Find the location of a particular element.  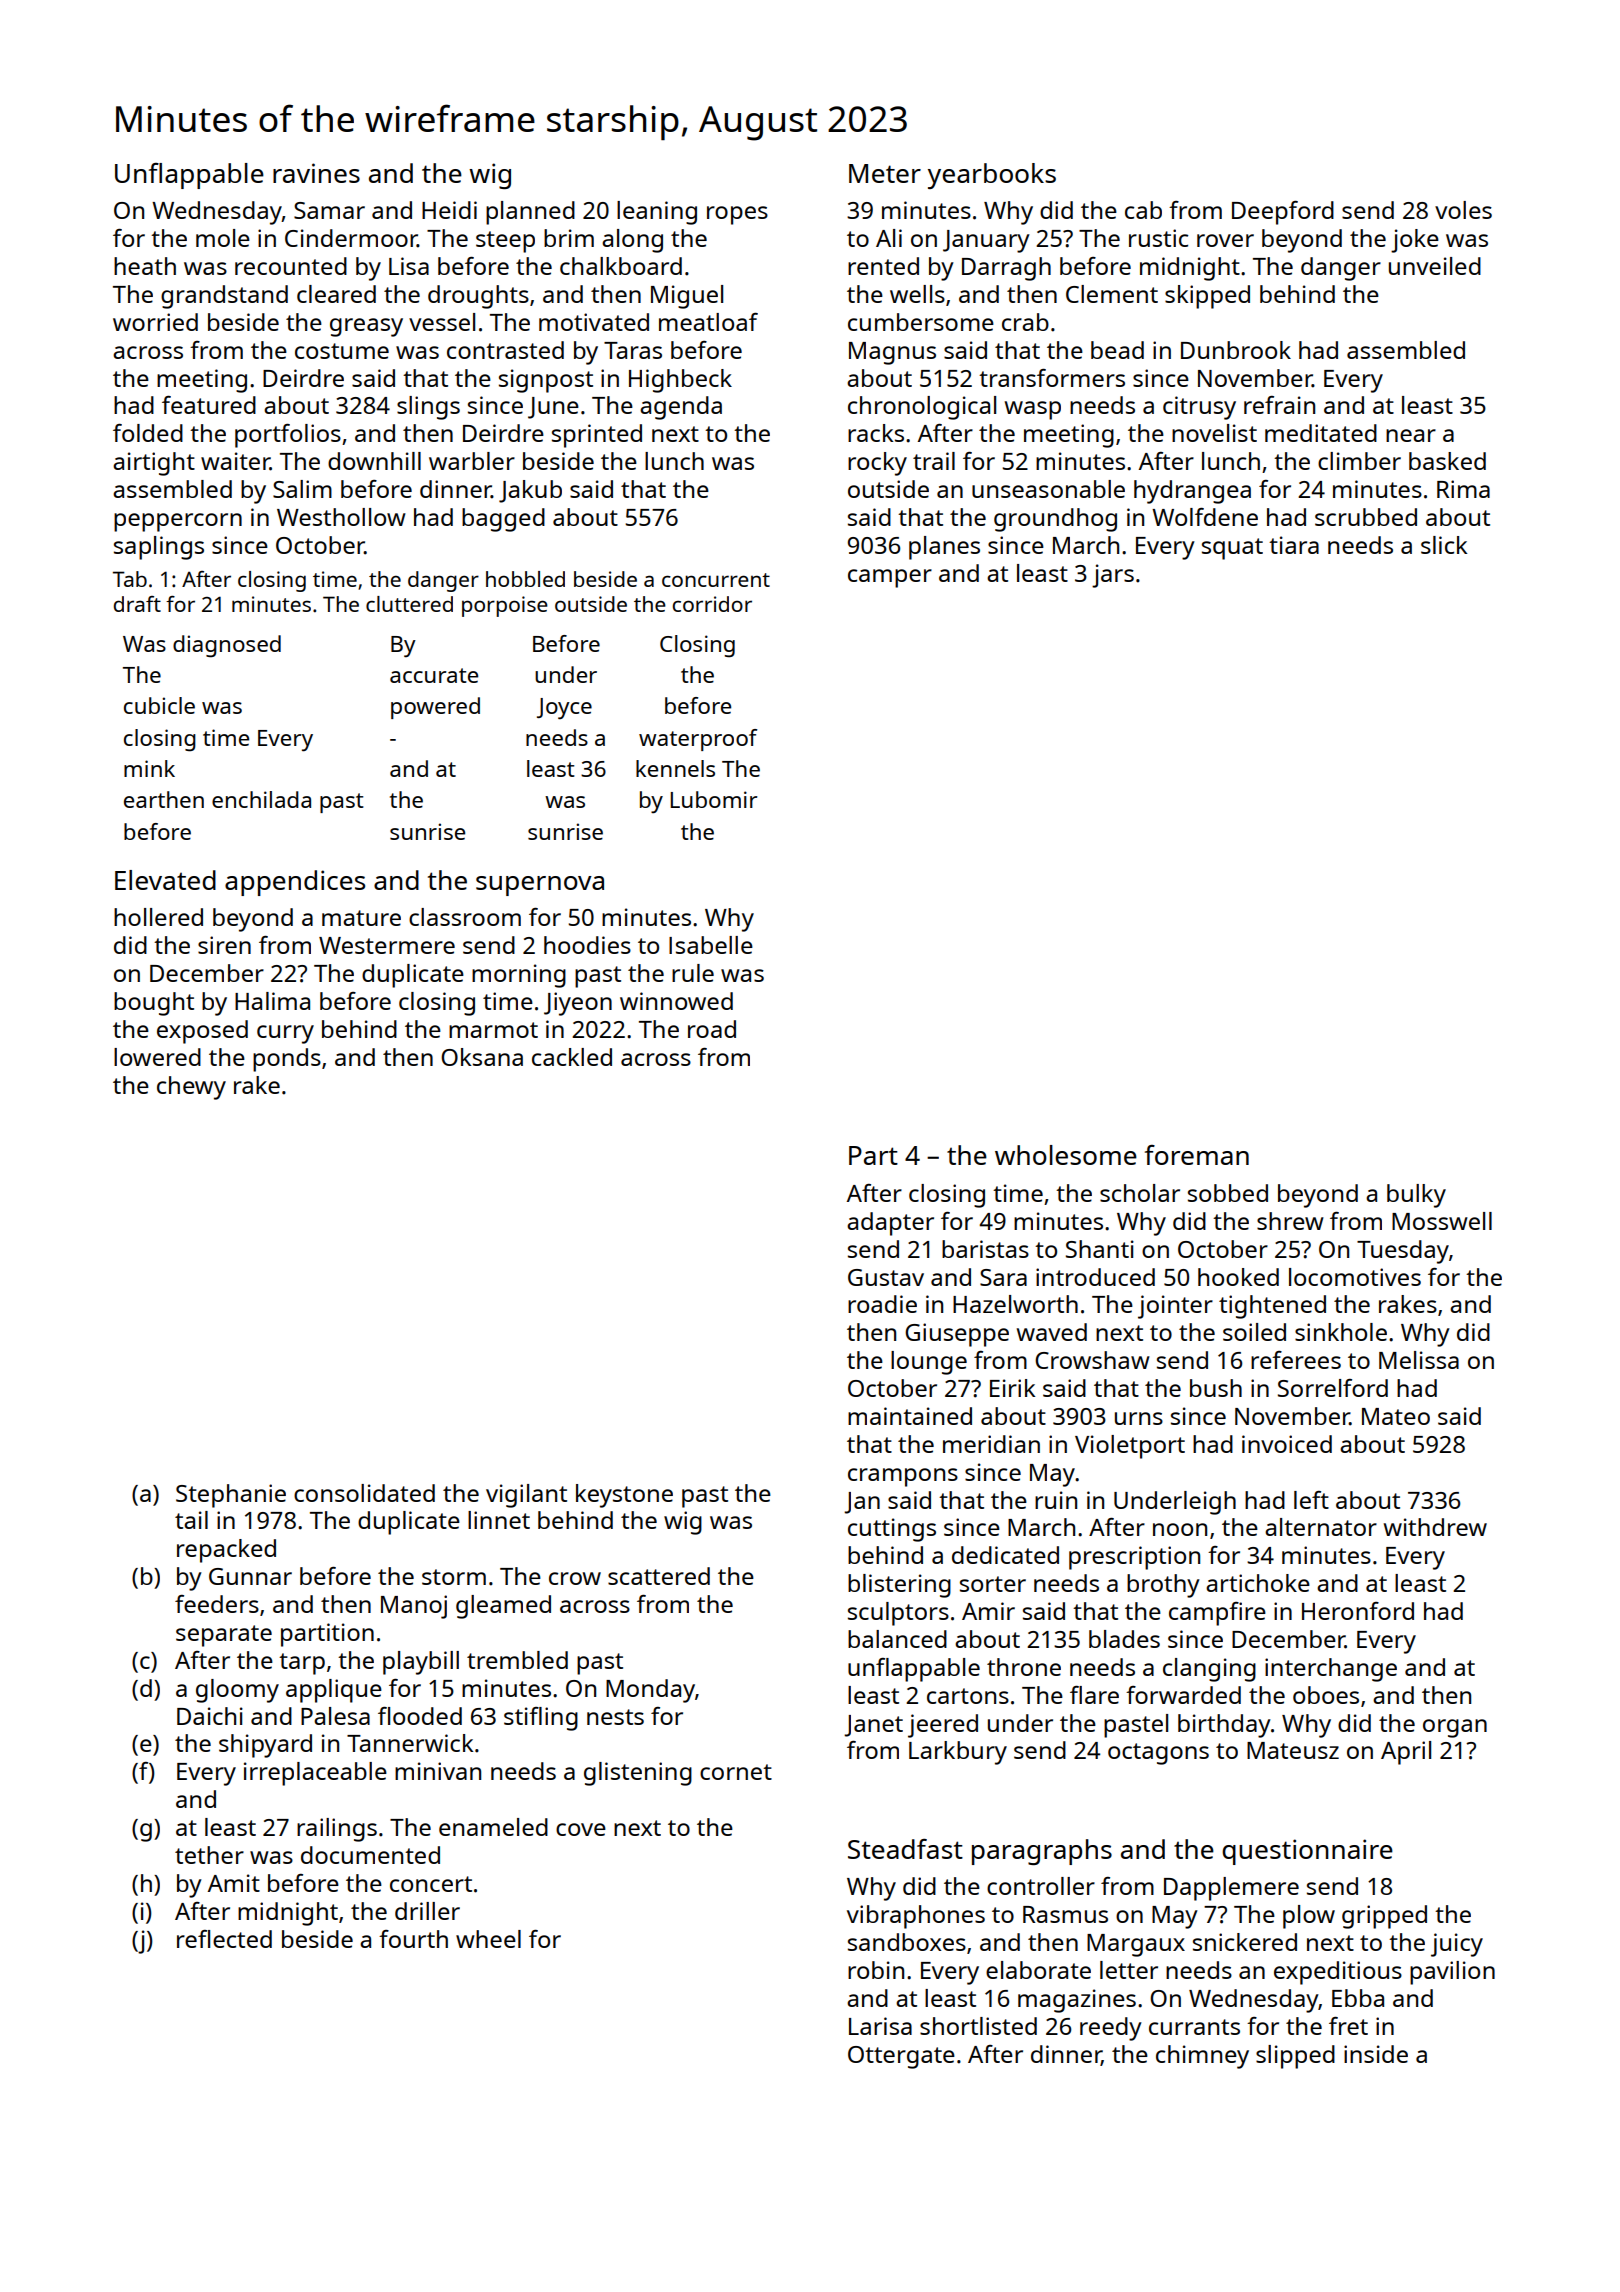

wholesome is located at coordinates (1066, 1155).
